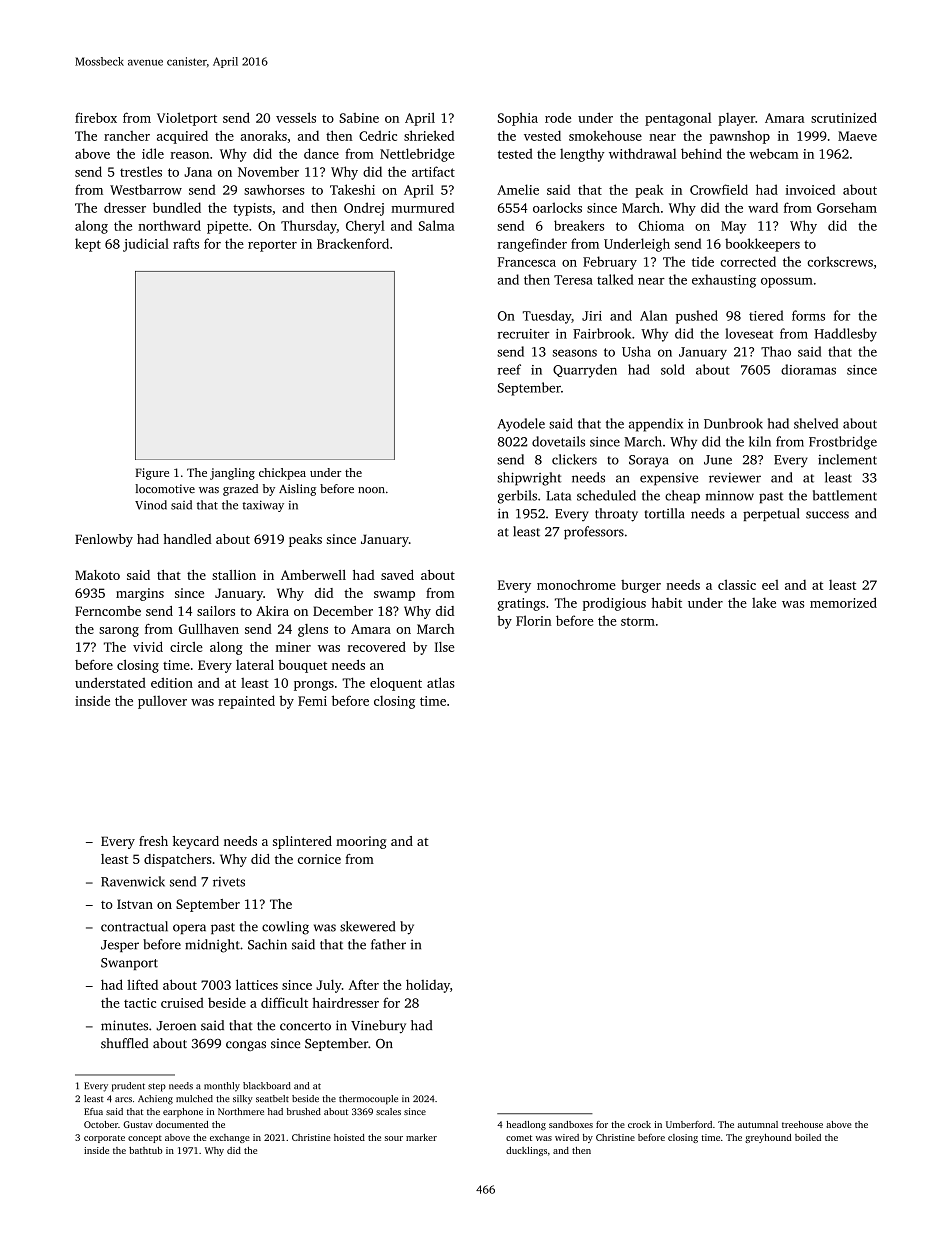  I want to click on kept, so click(88, 245).
